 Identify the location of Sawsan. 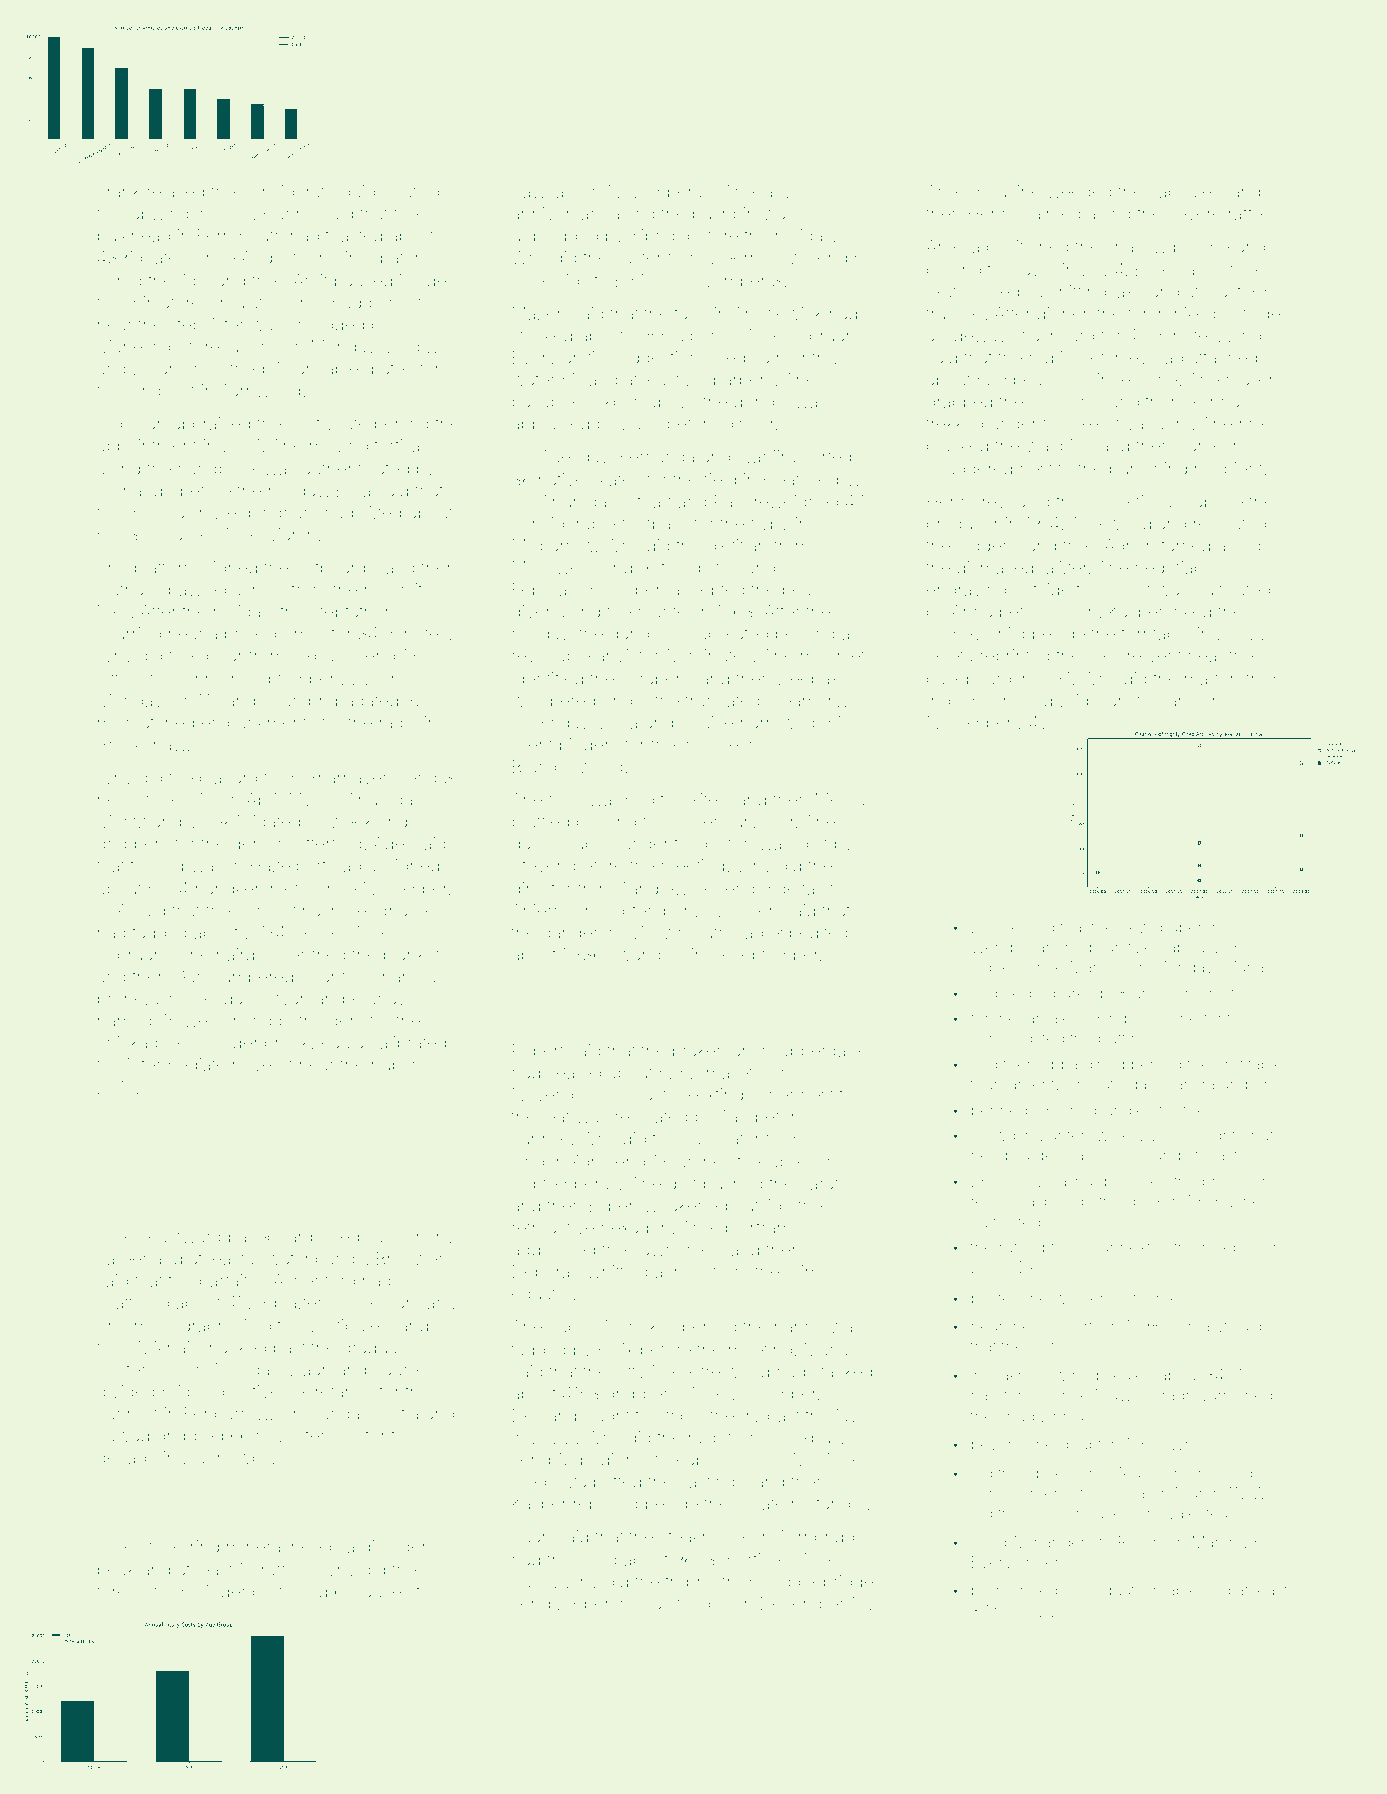
(543, 191).
